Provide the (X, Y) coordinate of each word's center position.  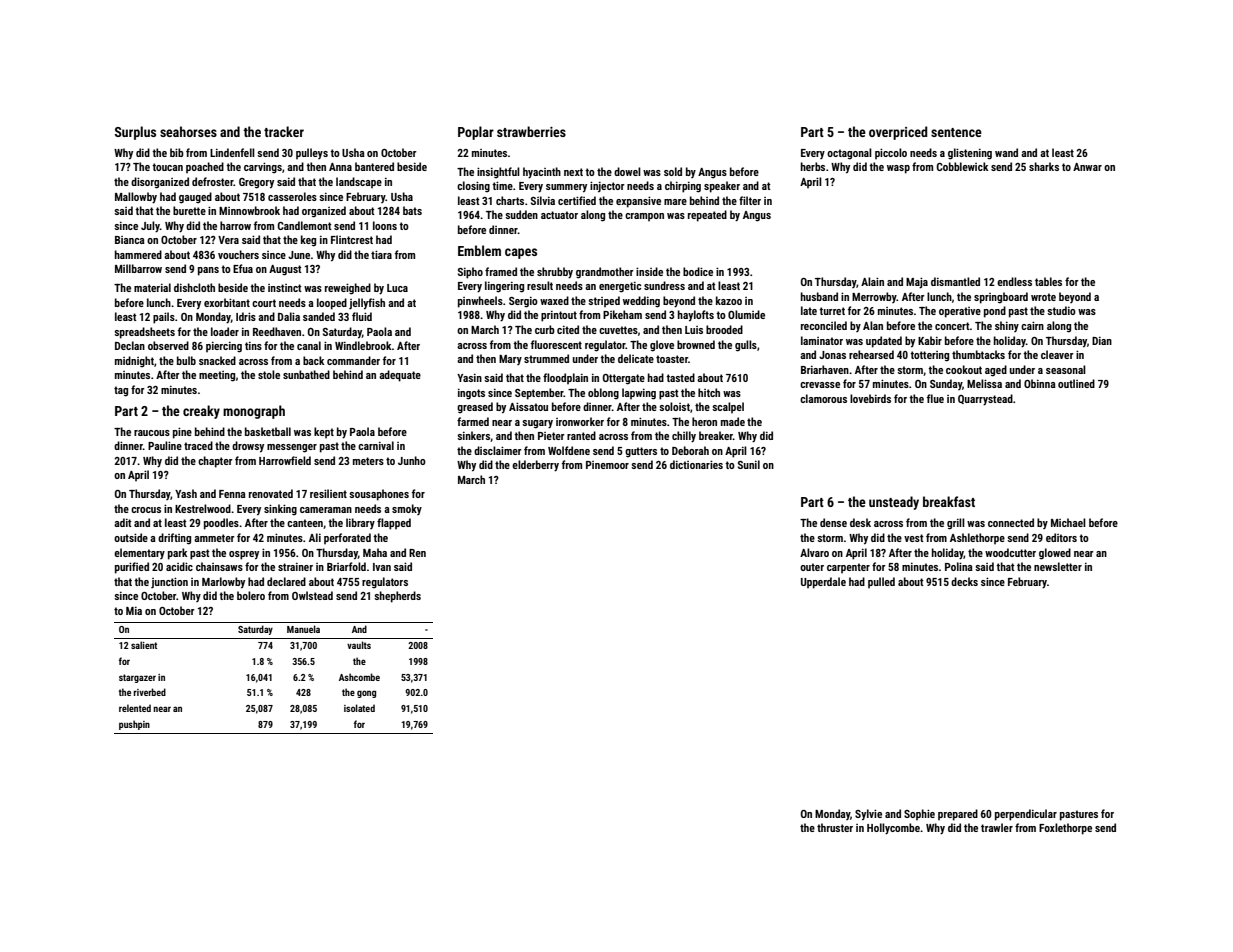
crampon (644, 217)
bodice (698, 271)
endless (1014, 281)
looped (332, 304)
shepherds (397, 597)
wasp (898, 169)
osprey (244, 555)
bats (412, 210)
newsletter (1058, 566)
